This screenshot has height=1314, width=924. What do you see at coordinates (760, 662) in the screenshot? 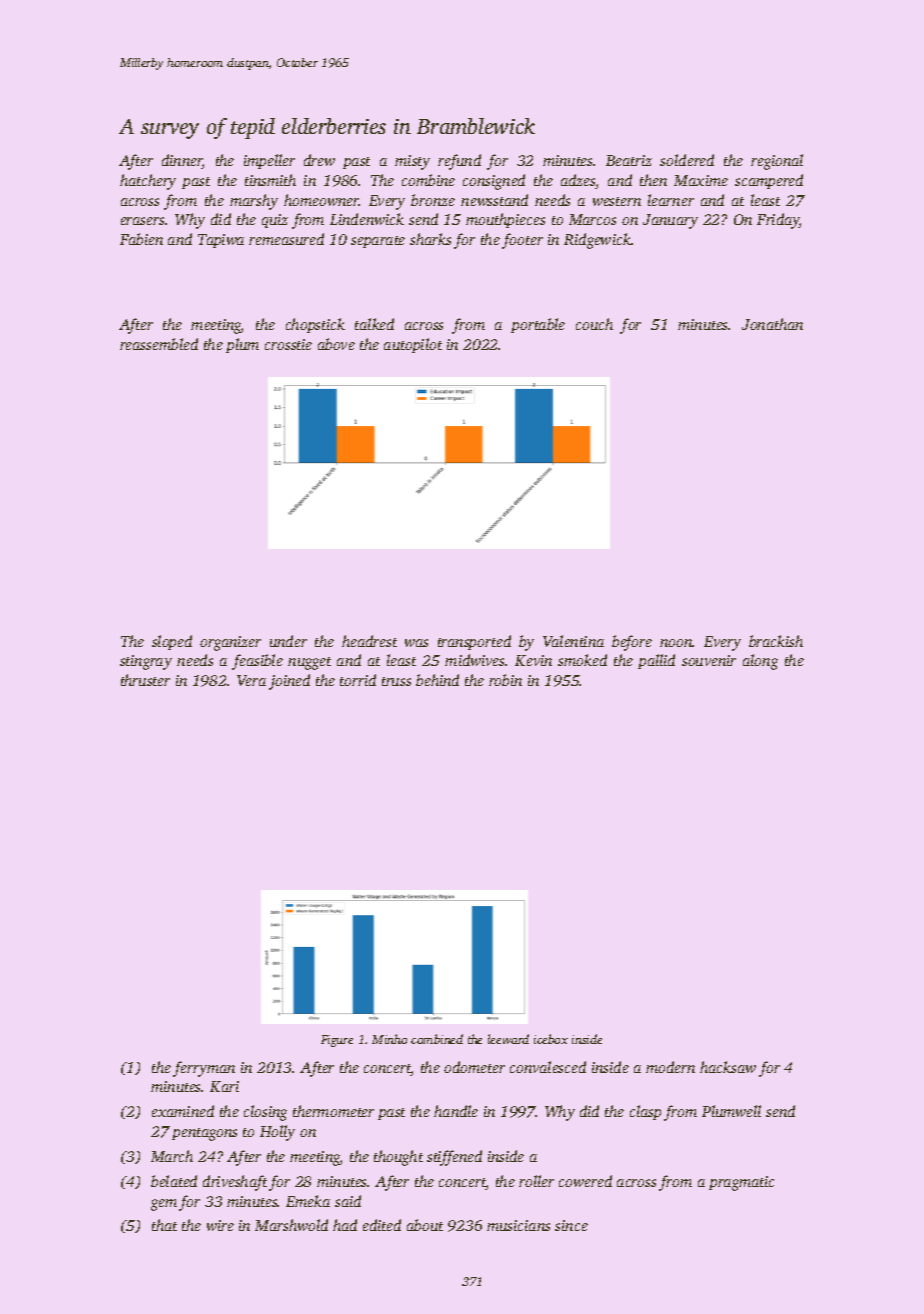
I see `along` at bounding box center [760, 662].
